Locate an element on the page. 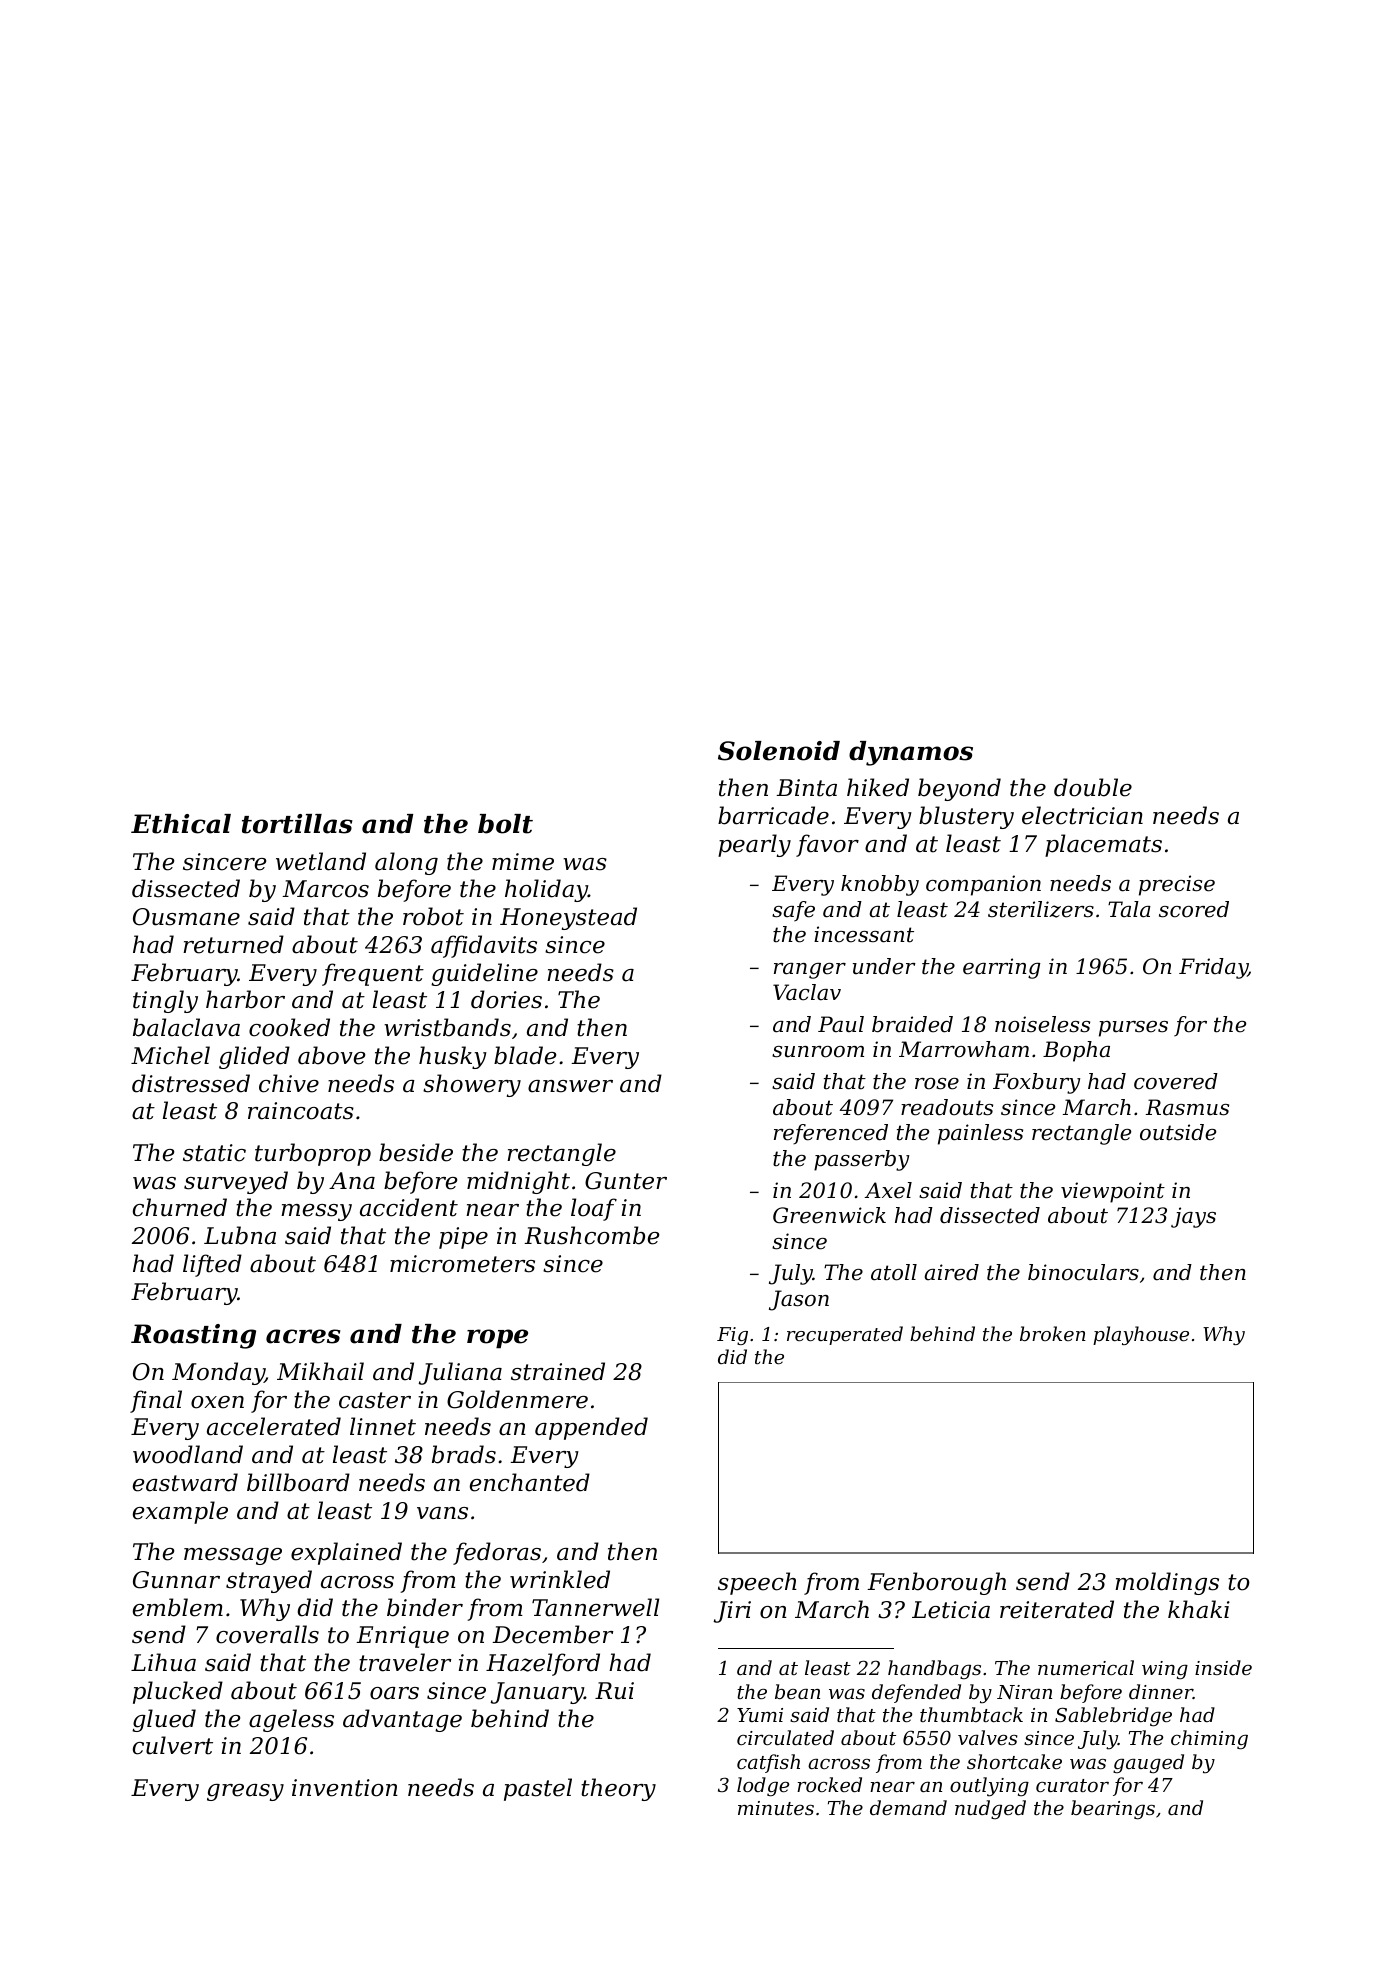 This page has width=1386, height=1969. companion is located at coordinates (983, 885).
